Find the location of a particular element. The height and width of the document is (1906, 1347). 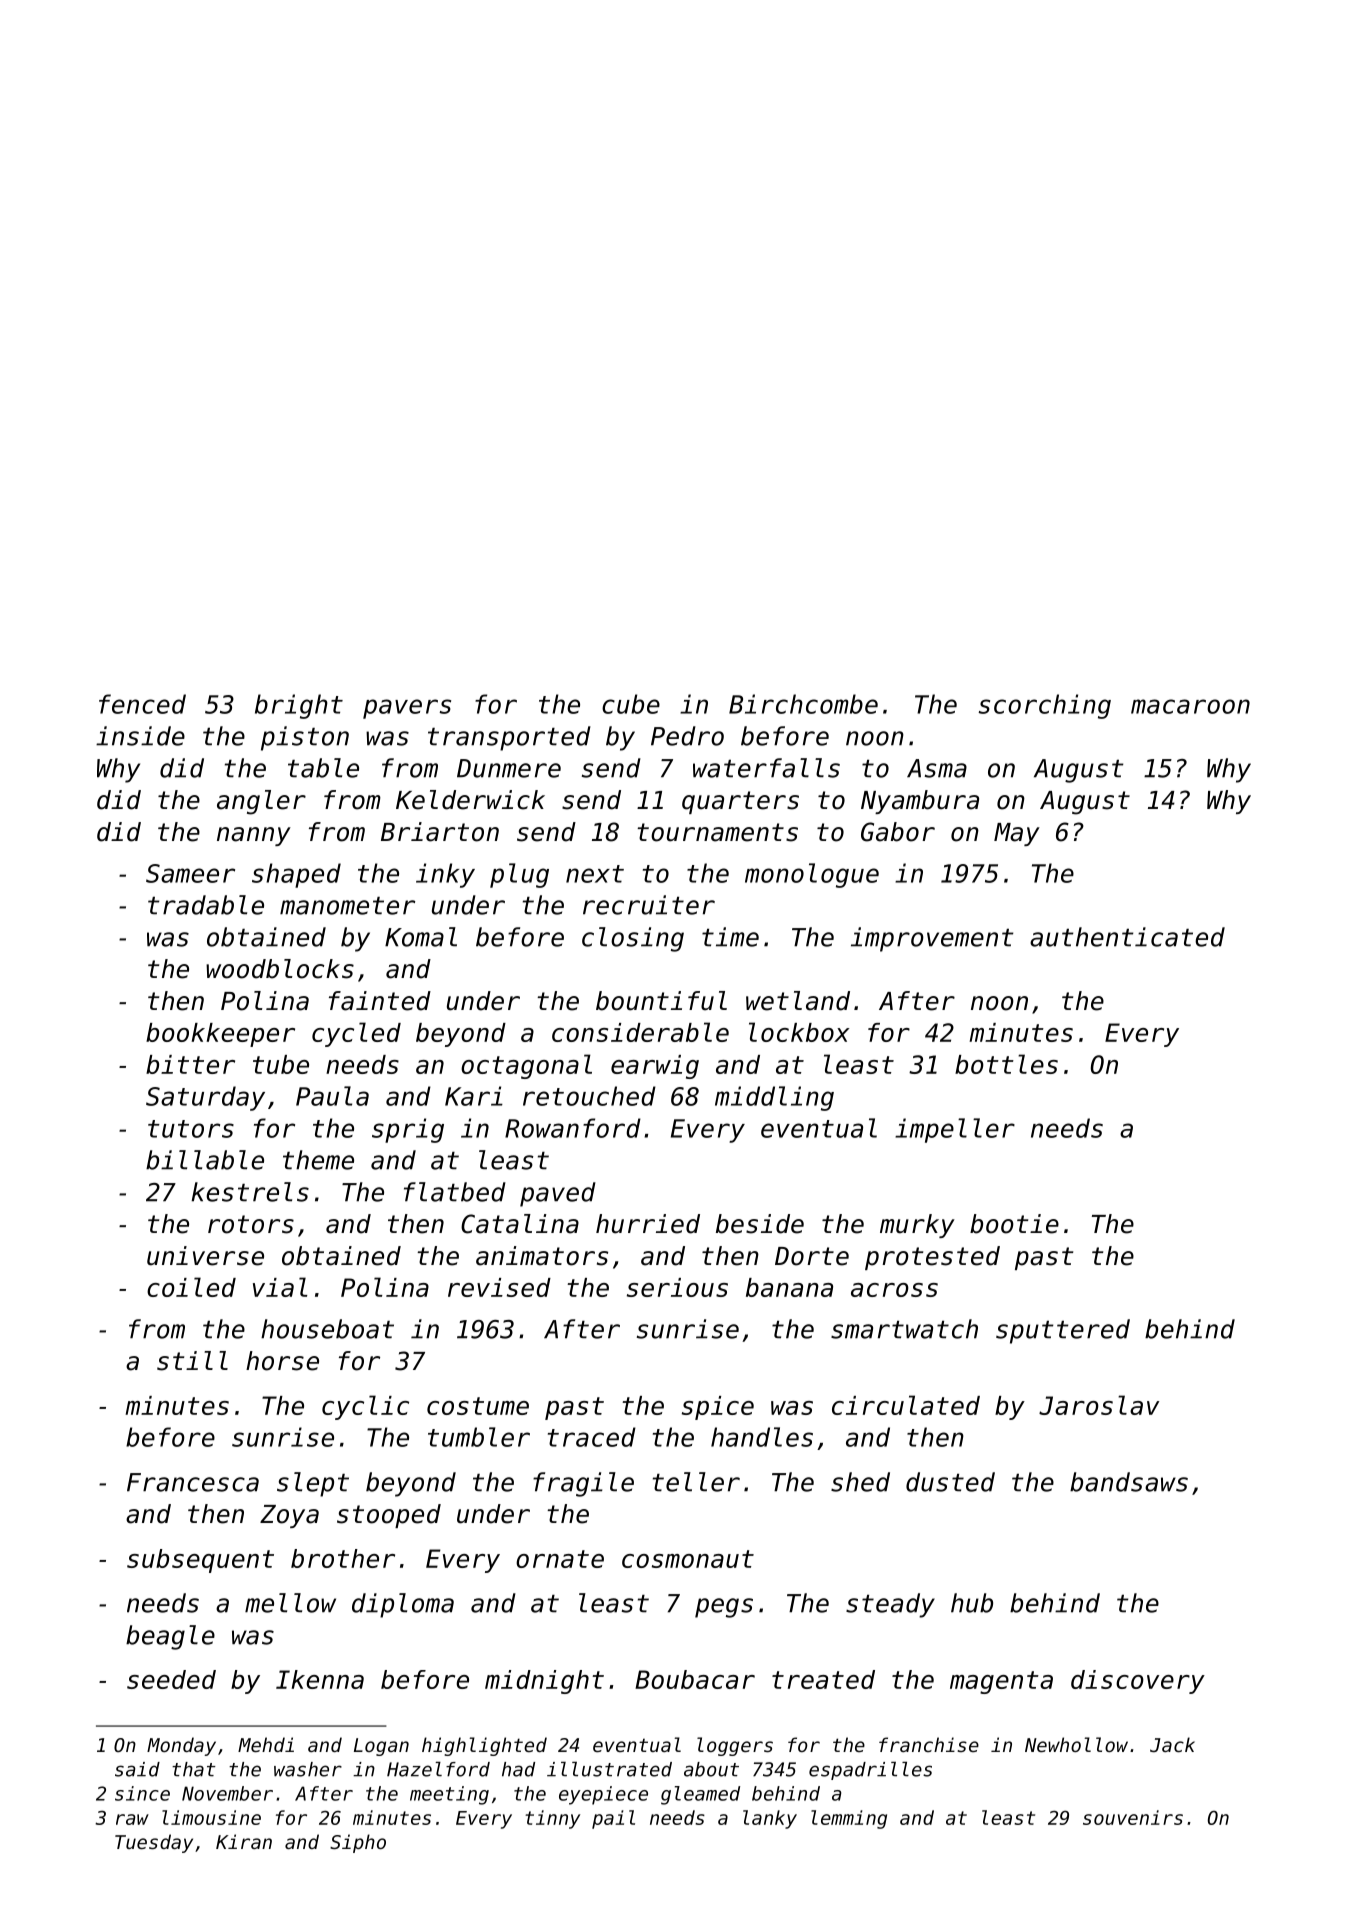

seeded is located at coordinates (171, 1679).
